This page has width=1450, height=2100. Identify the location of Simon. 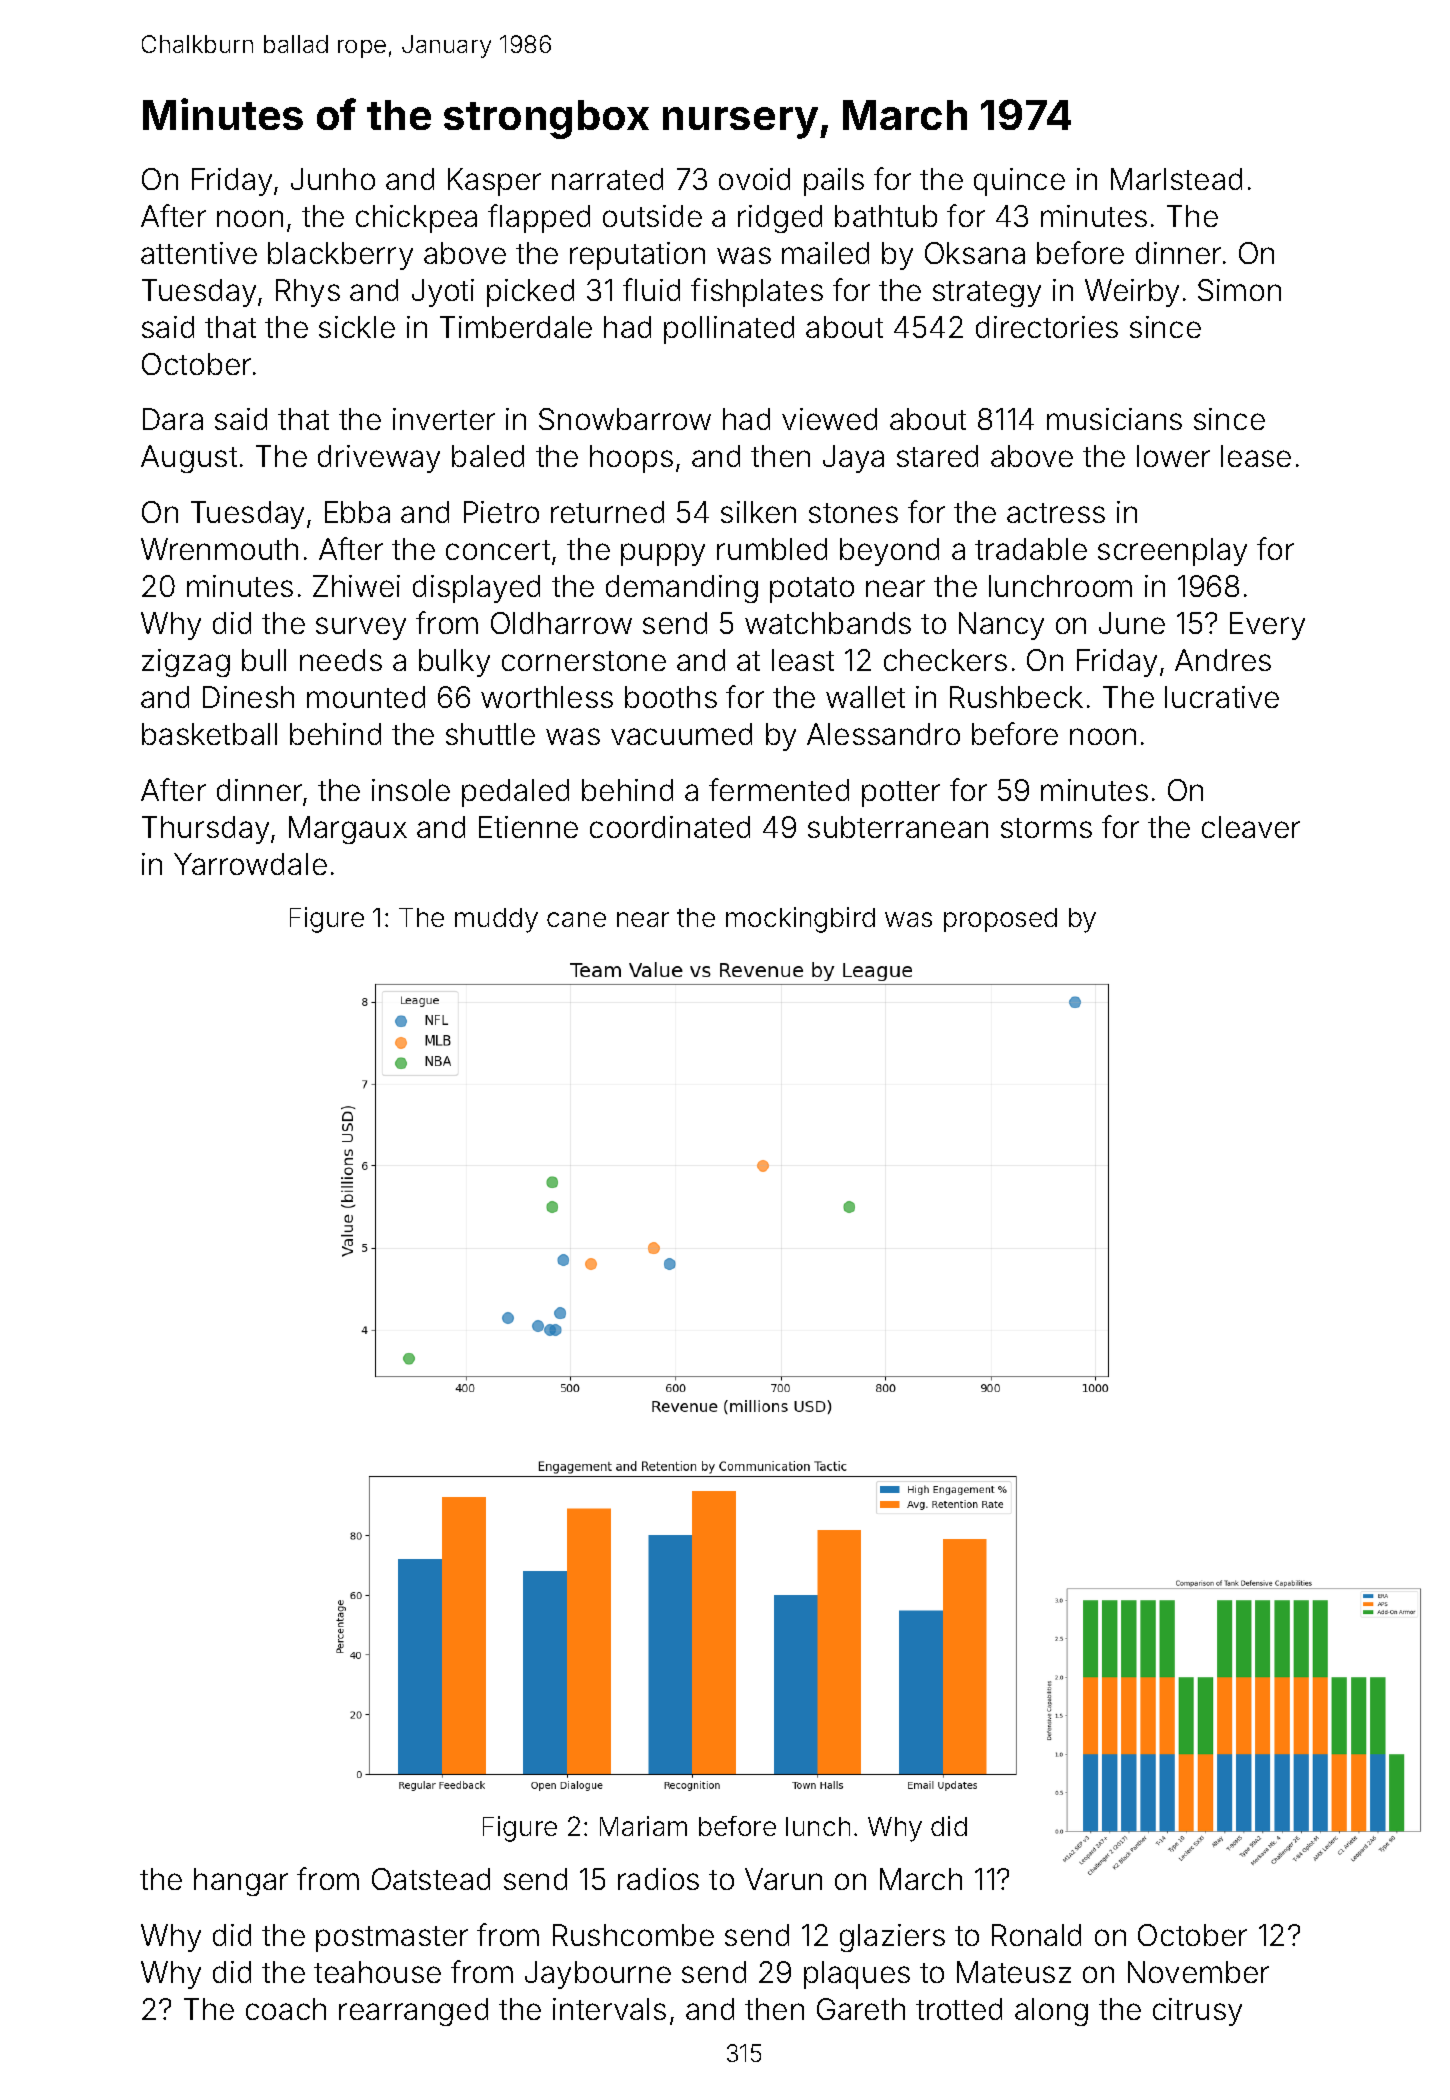
(1239, 290).
